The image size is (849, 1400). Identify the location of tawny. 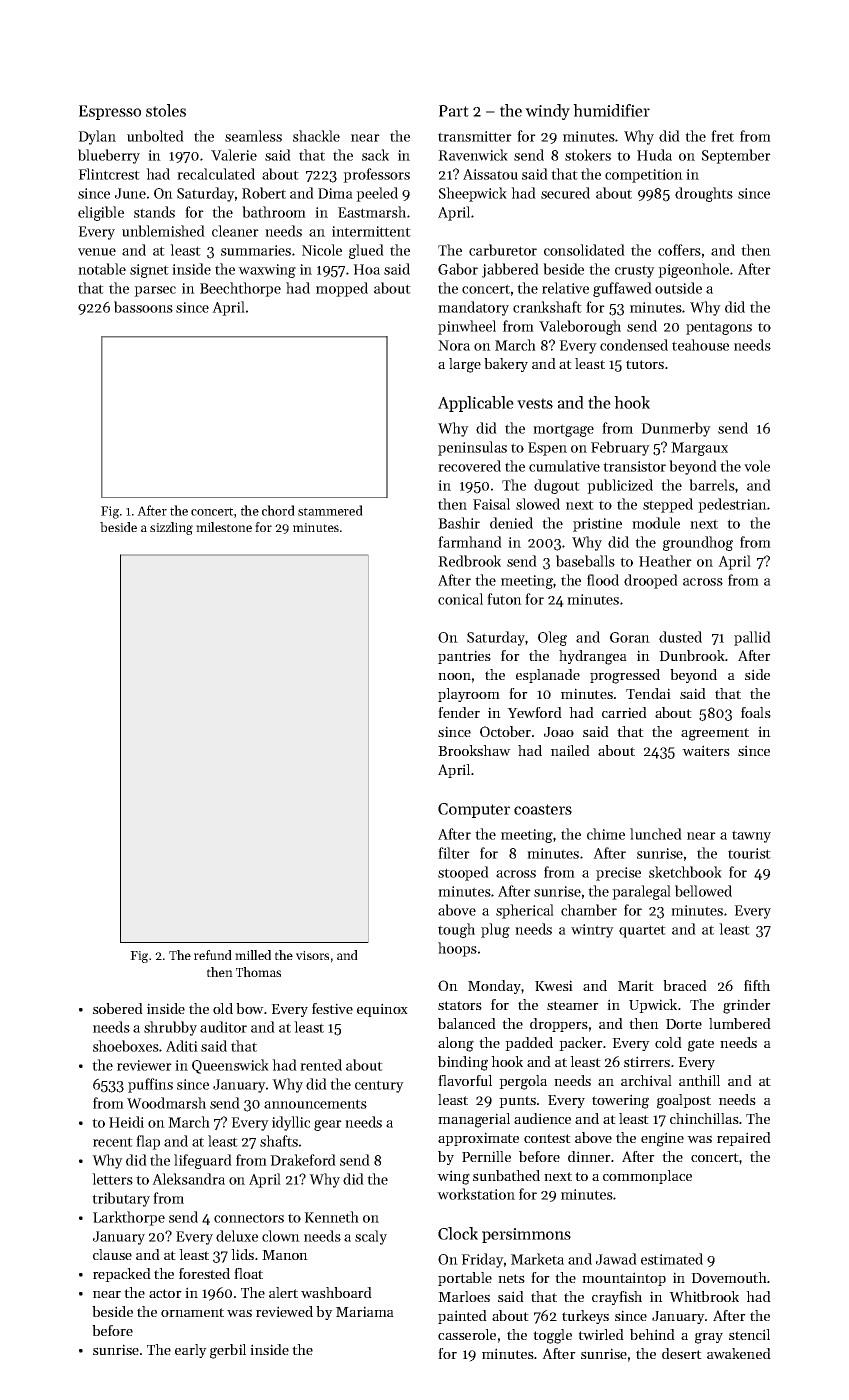
(751, 836).
